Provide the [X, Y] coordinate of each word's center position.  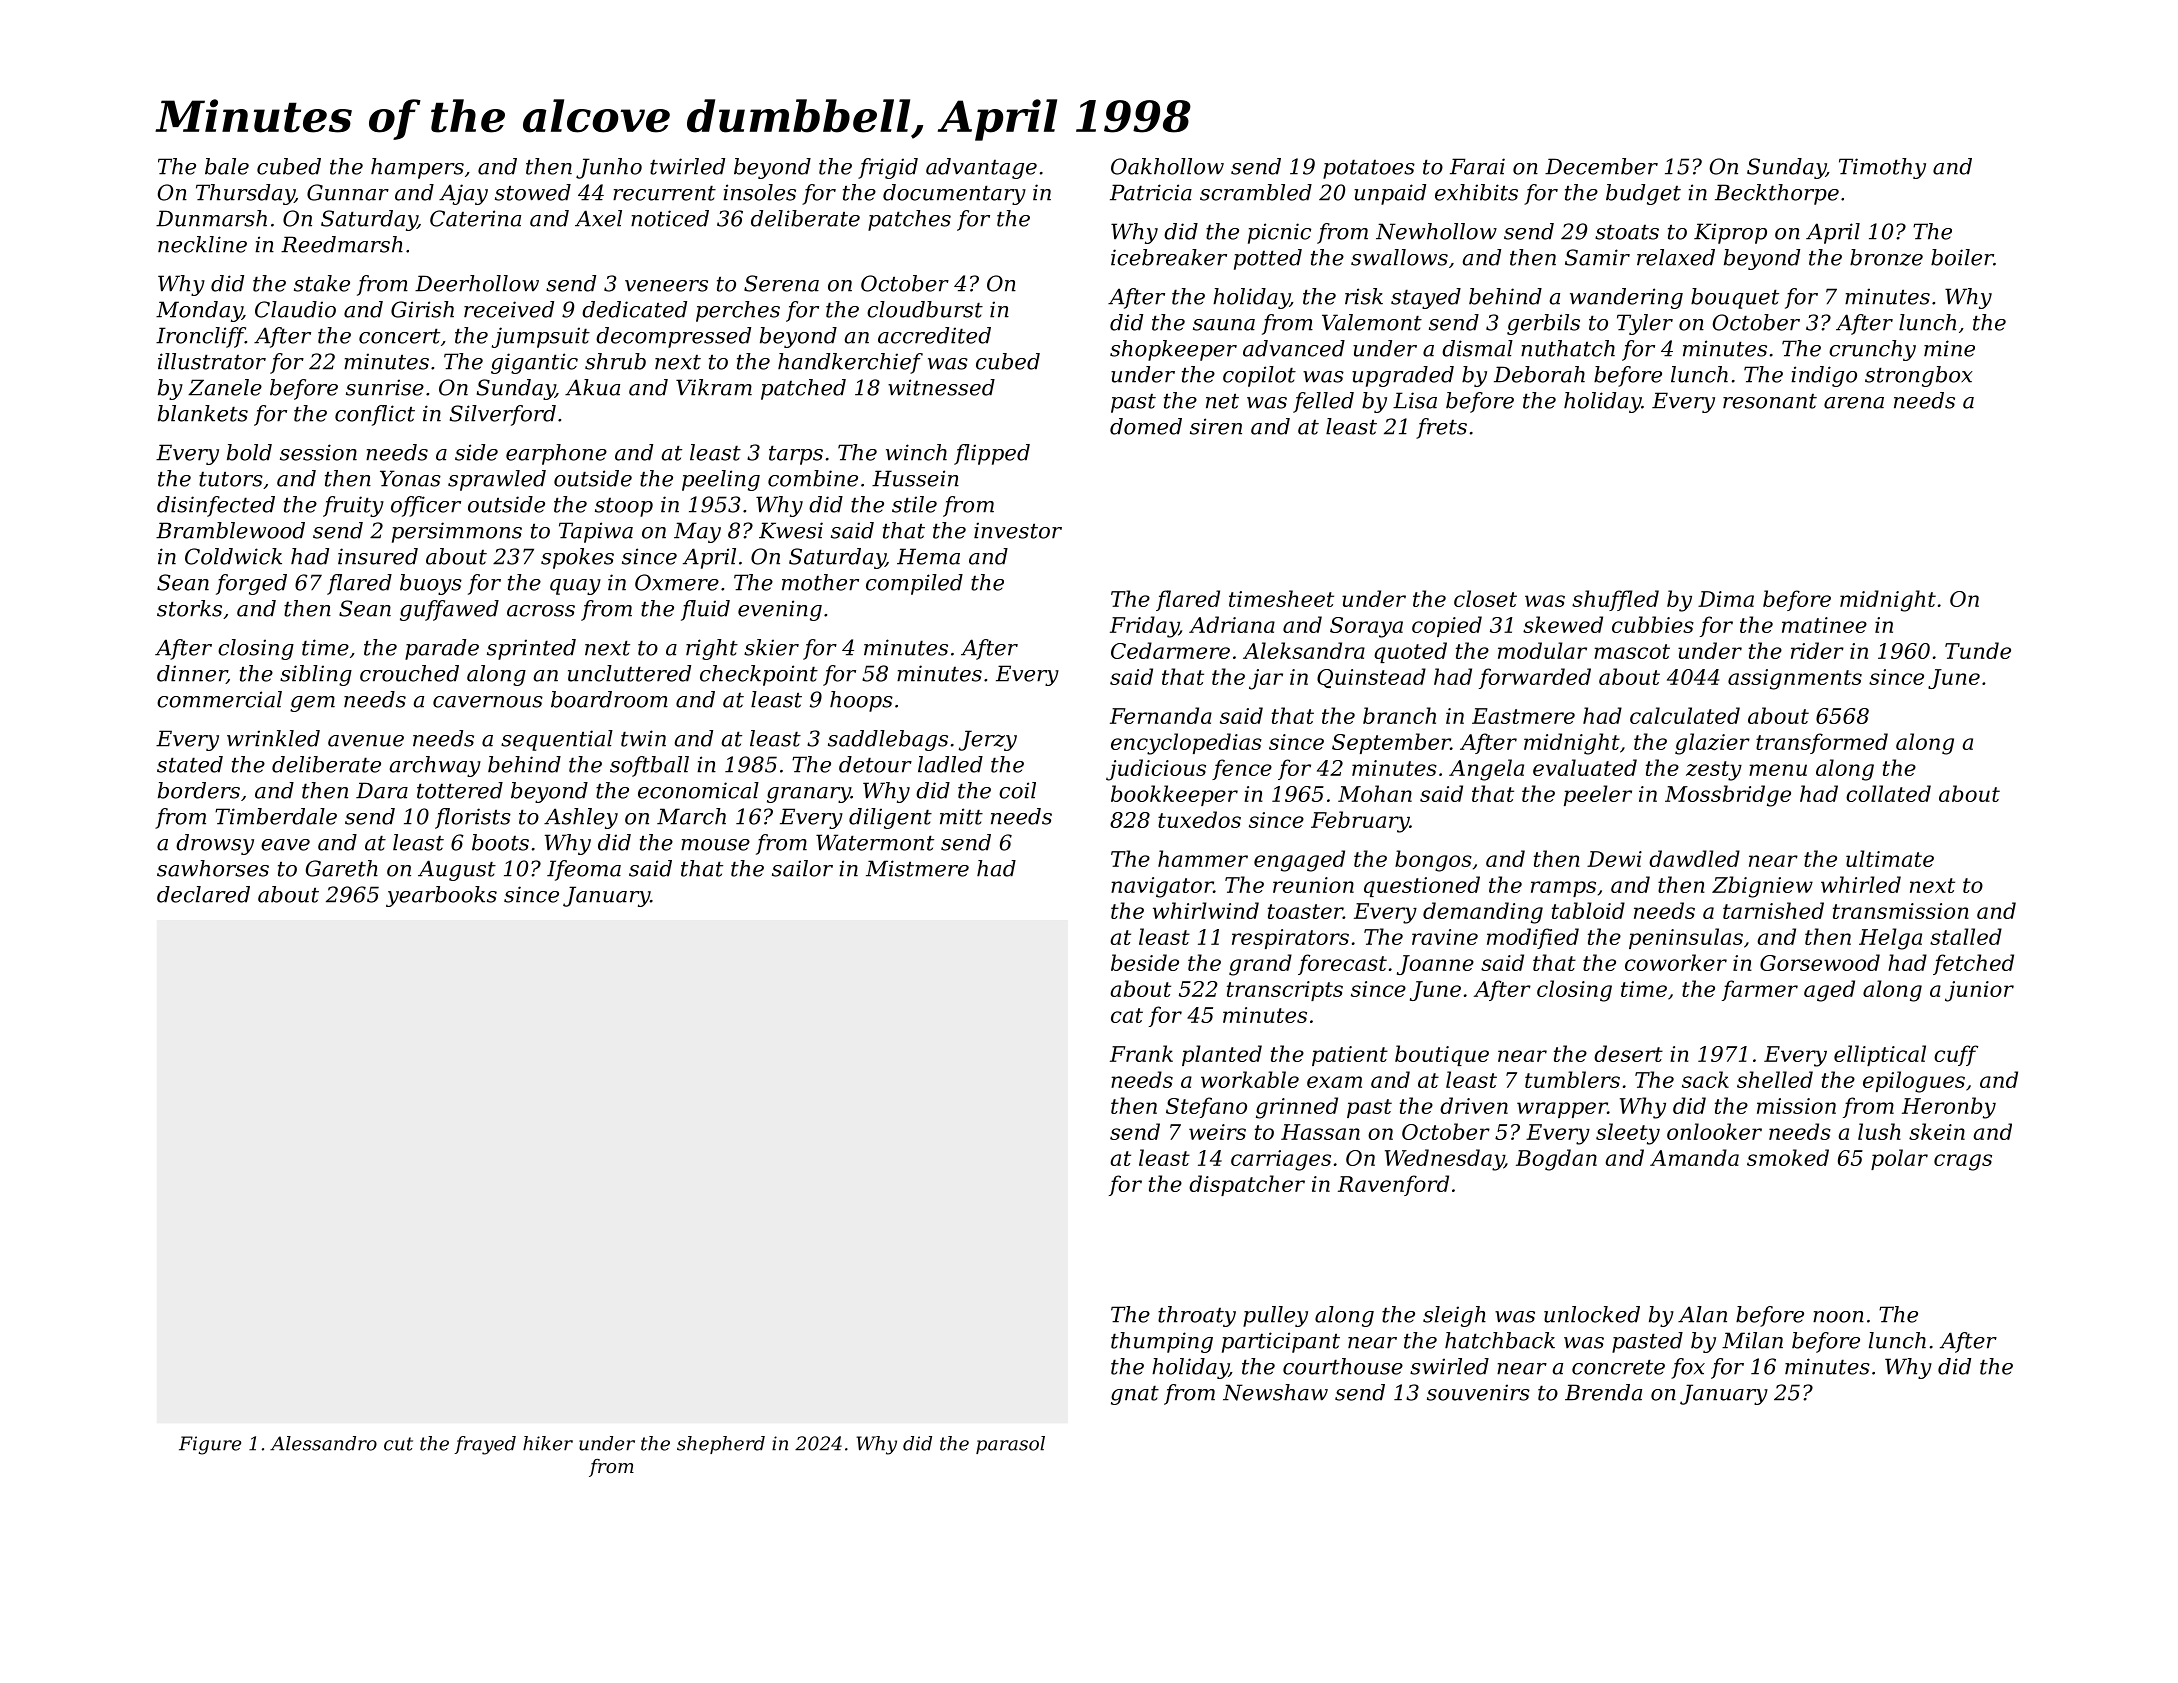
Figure [210, 1445]
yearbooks [441, 896]
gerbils [1543, 324]
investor [1018, 530]
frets [1441, 428]
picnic [1279, 233]
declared [203, 894]
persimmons [457, 532]
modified [1533, 938]
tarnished [1773, 910]
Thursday [245, 194]
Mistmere [917, 868]
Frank [1141, 1053]
